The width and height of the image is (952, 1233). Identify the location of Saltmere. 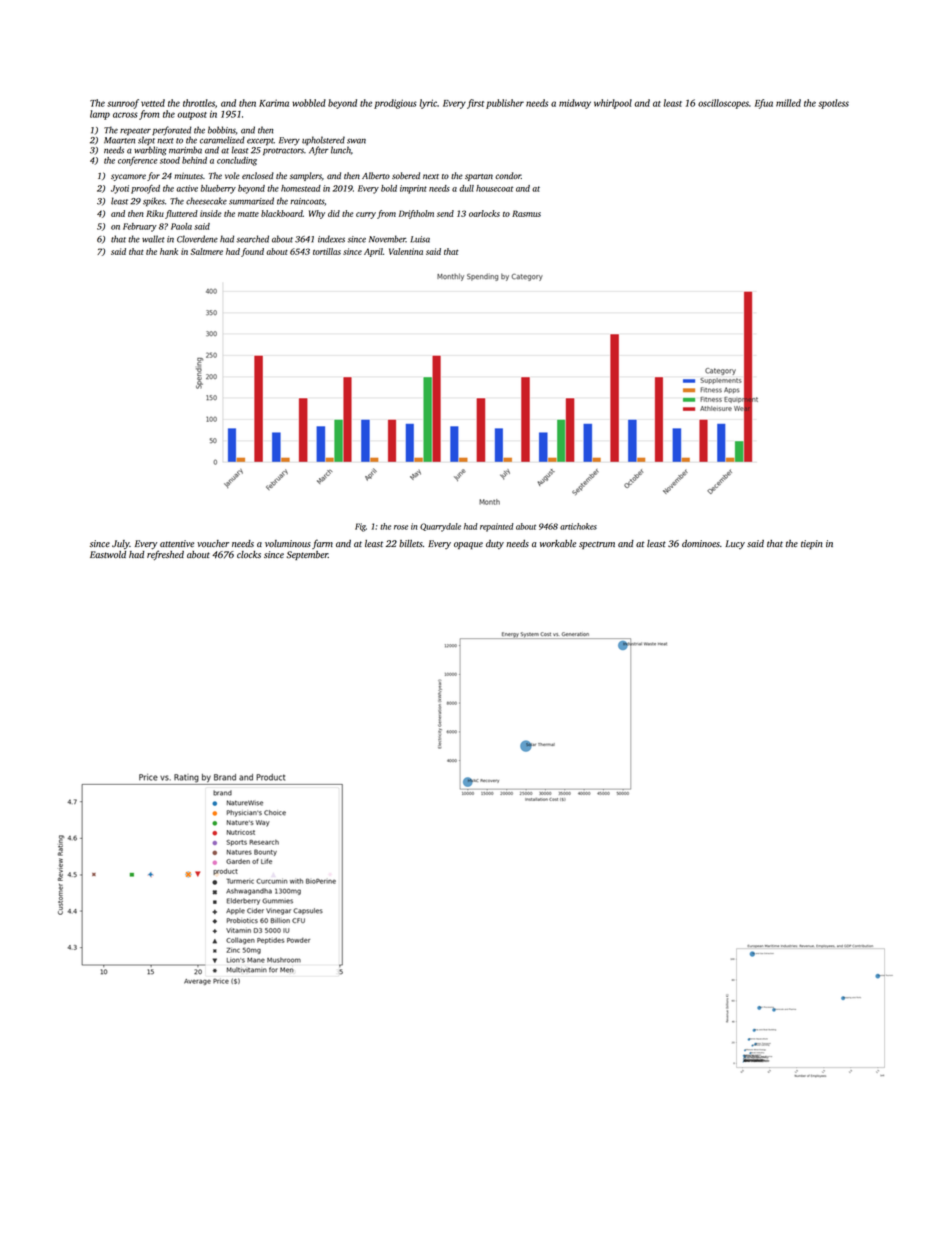
(207, 251).
